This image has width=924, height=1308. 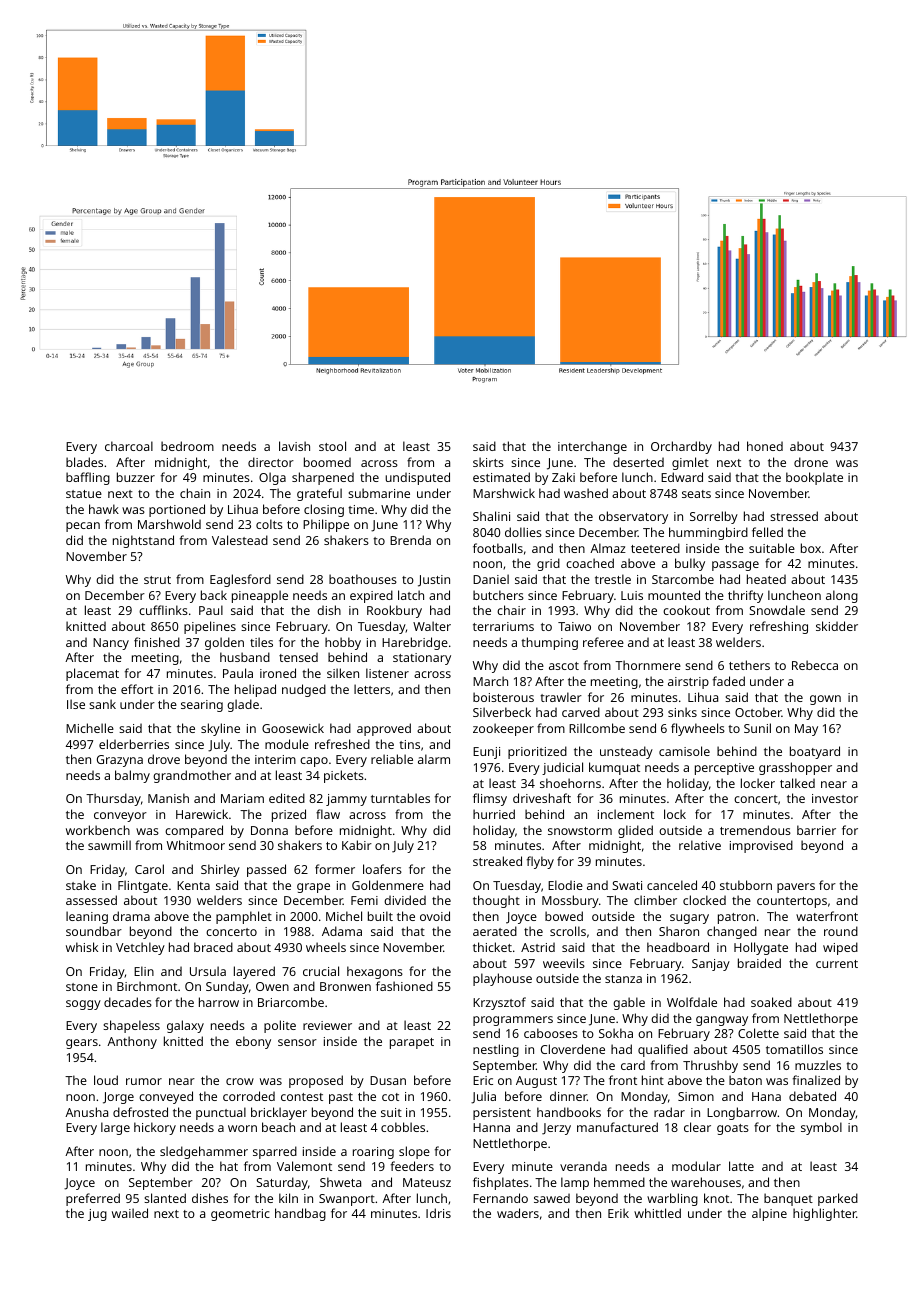 What do you see at coordinates (137, 689) in the image?
I see `effort` at bounding box center [137, 689].
